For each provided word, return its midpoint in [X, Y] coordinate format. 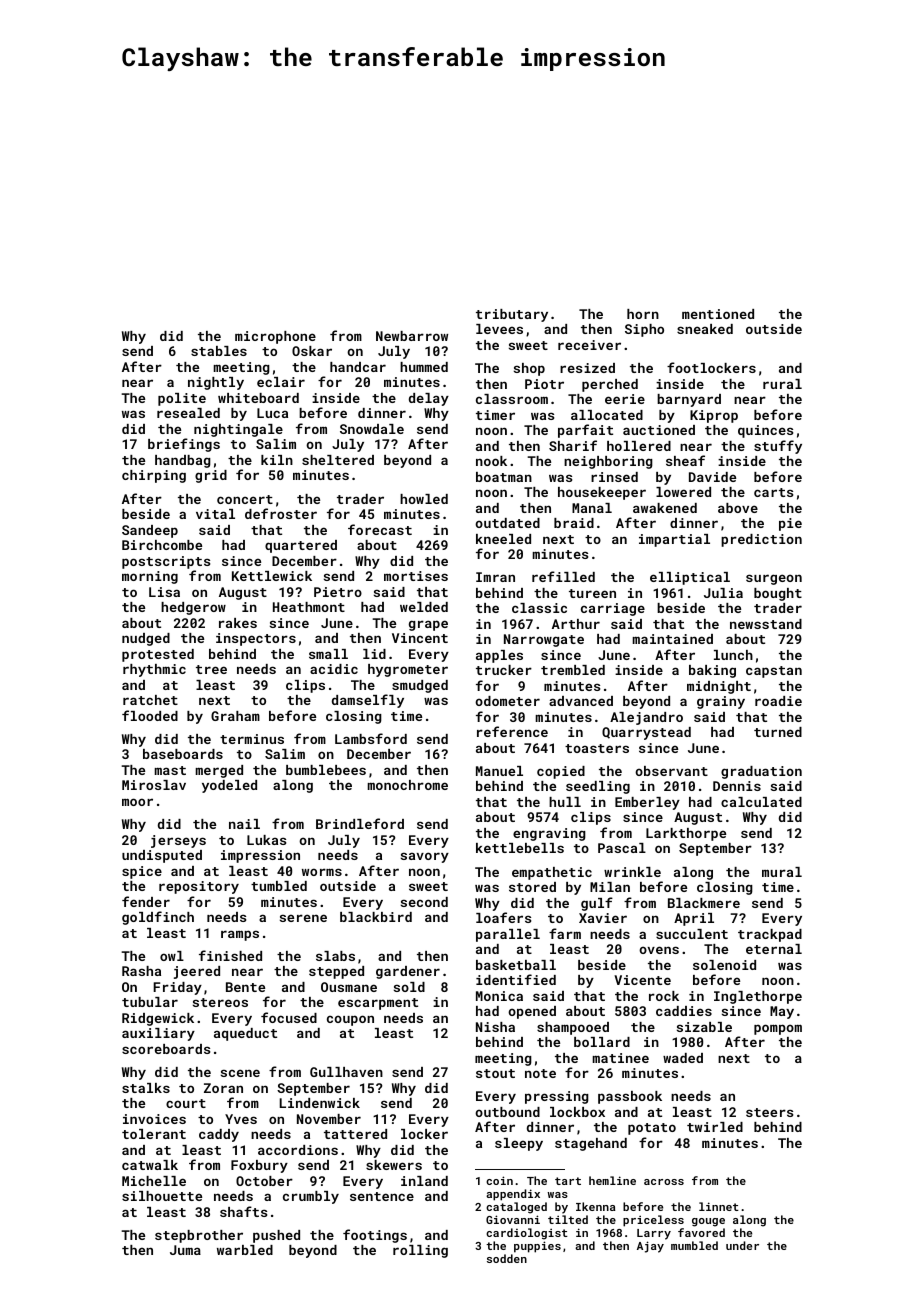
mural [782, 872]
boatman [504, 477]
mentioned [718, 314]
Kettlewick [272, 576]
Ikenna [596, 1206]
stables [219, 351]
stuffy [778, 447]
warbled [245, 1250]
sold [409, 987]
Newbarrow [412, 336]
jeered [197, 972]
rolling [420, 1251]
